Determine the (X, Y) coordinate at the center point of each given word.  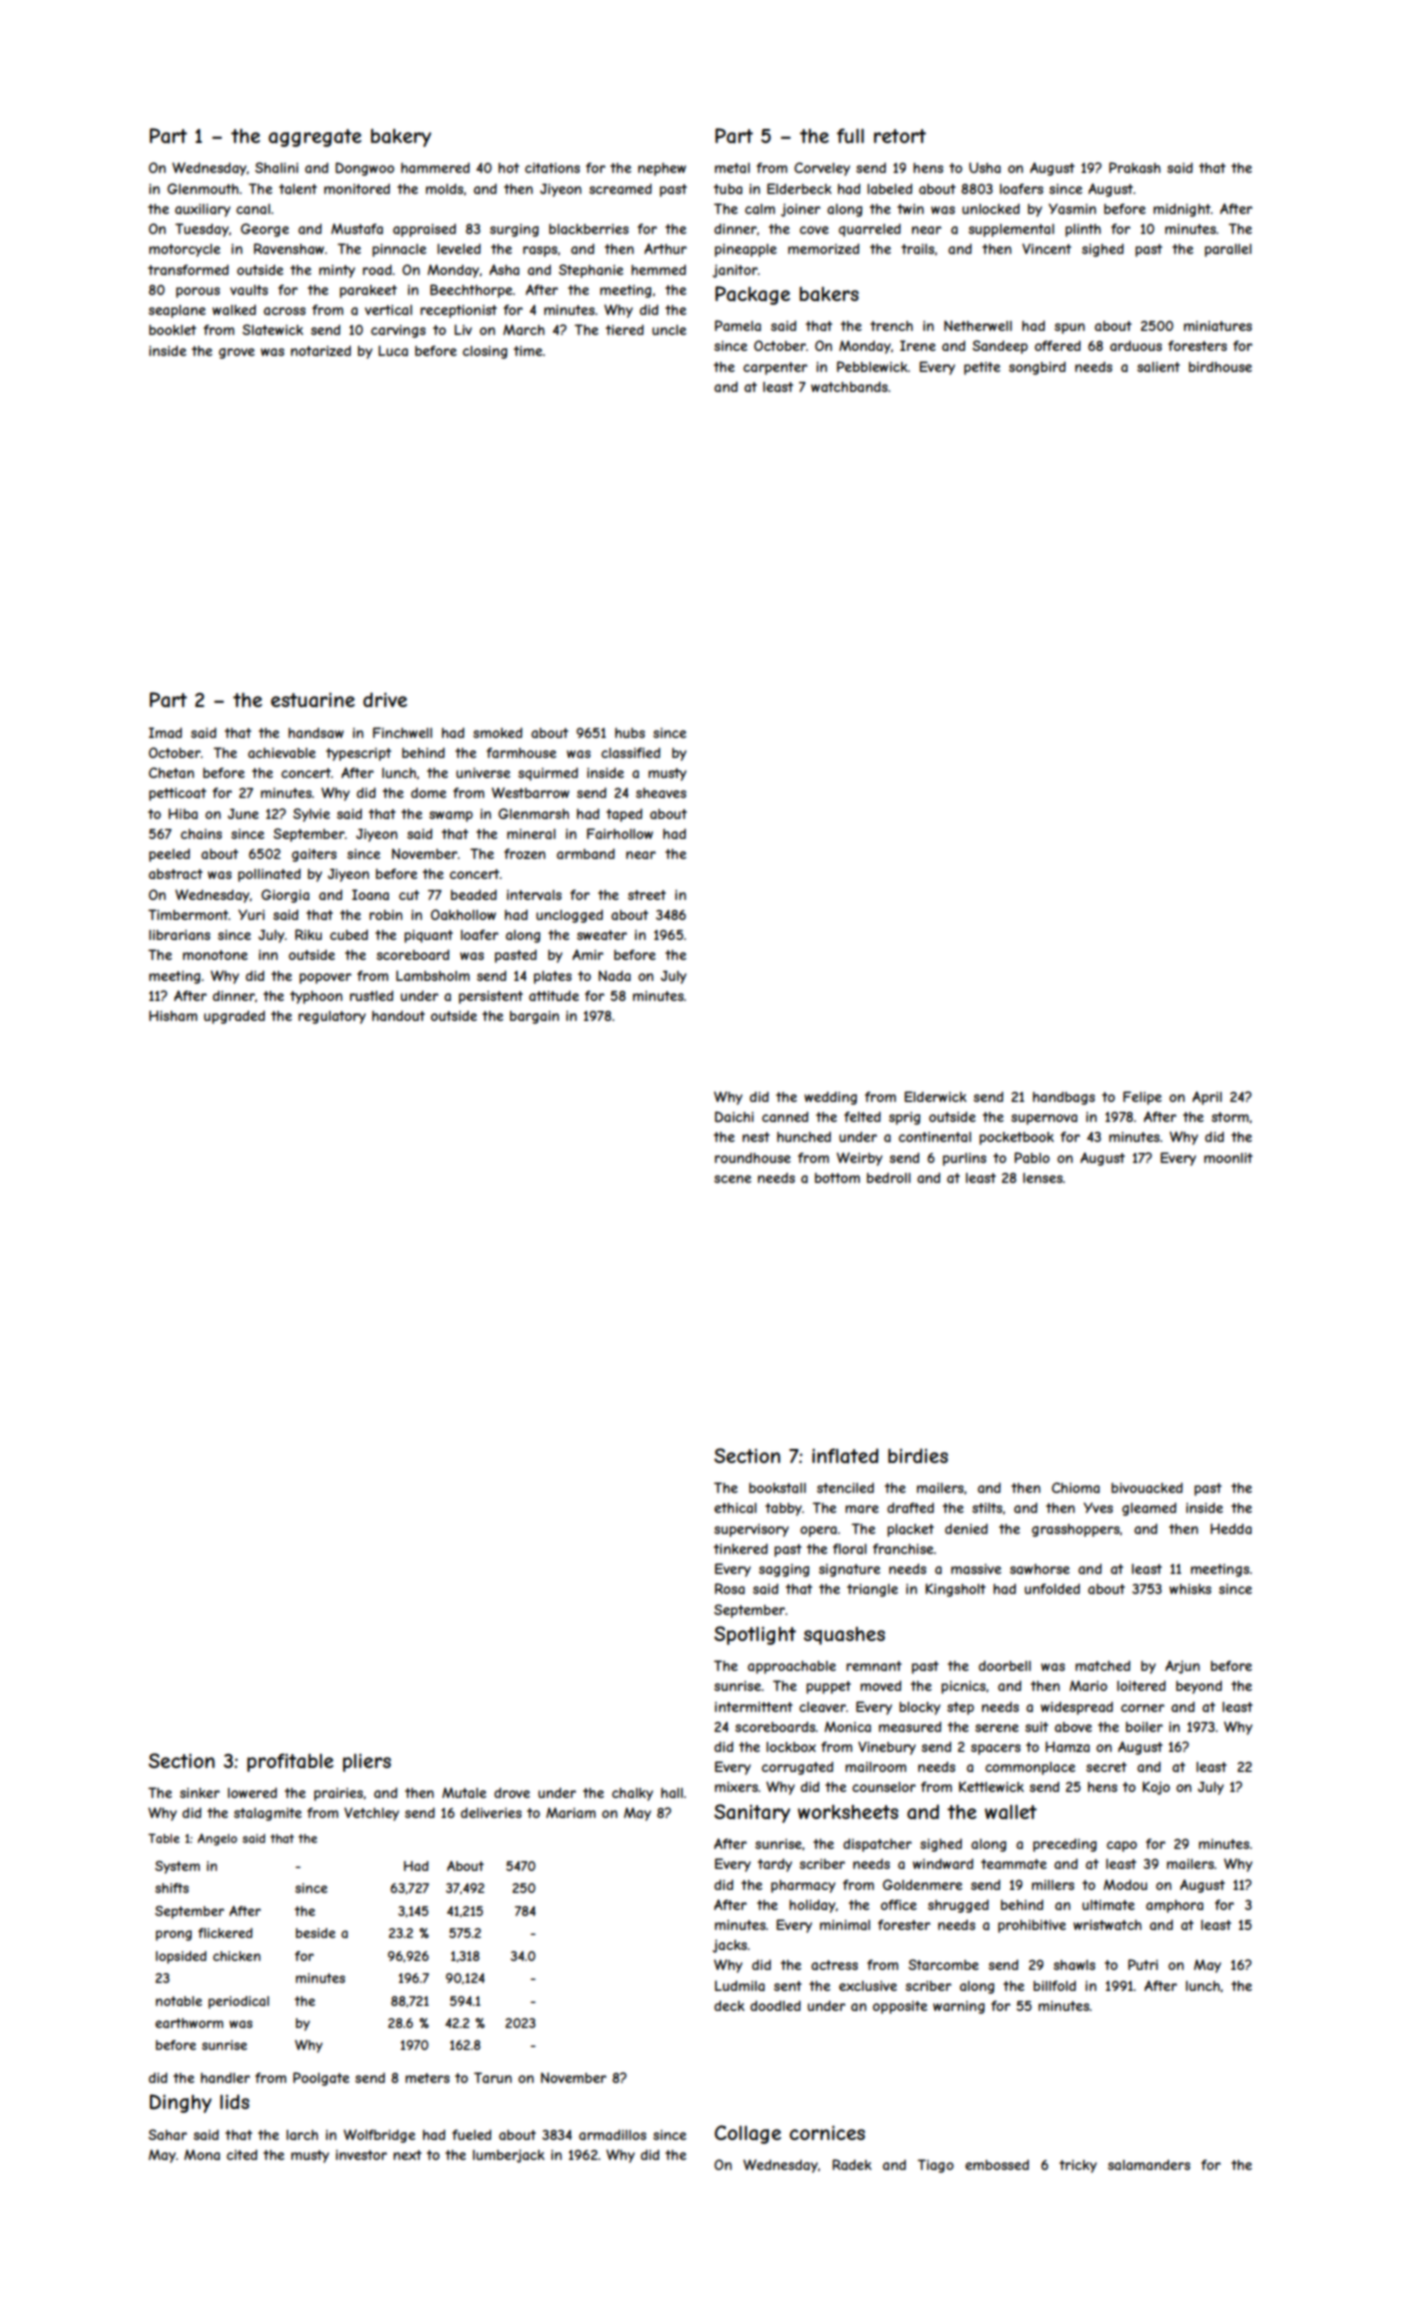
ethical (735, 1508)
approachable (792, 1667)
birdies (918, 1455)
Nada (614, 975)
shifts (172, 1888)
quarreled (870, 230)
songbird (1037, 368)
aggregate (315, 138)
